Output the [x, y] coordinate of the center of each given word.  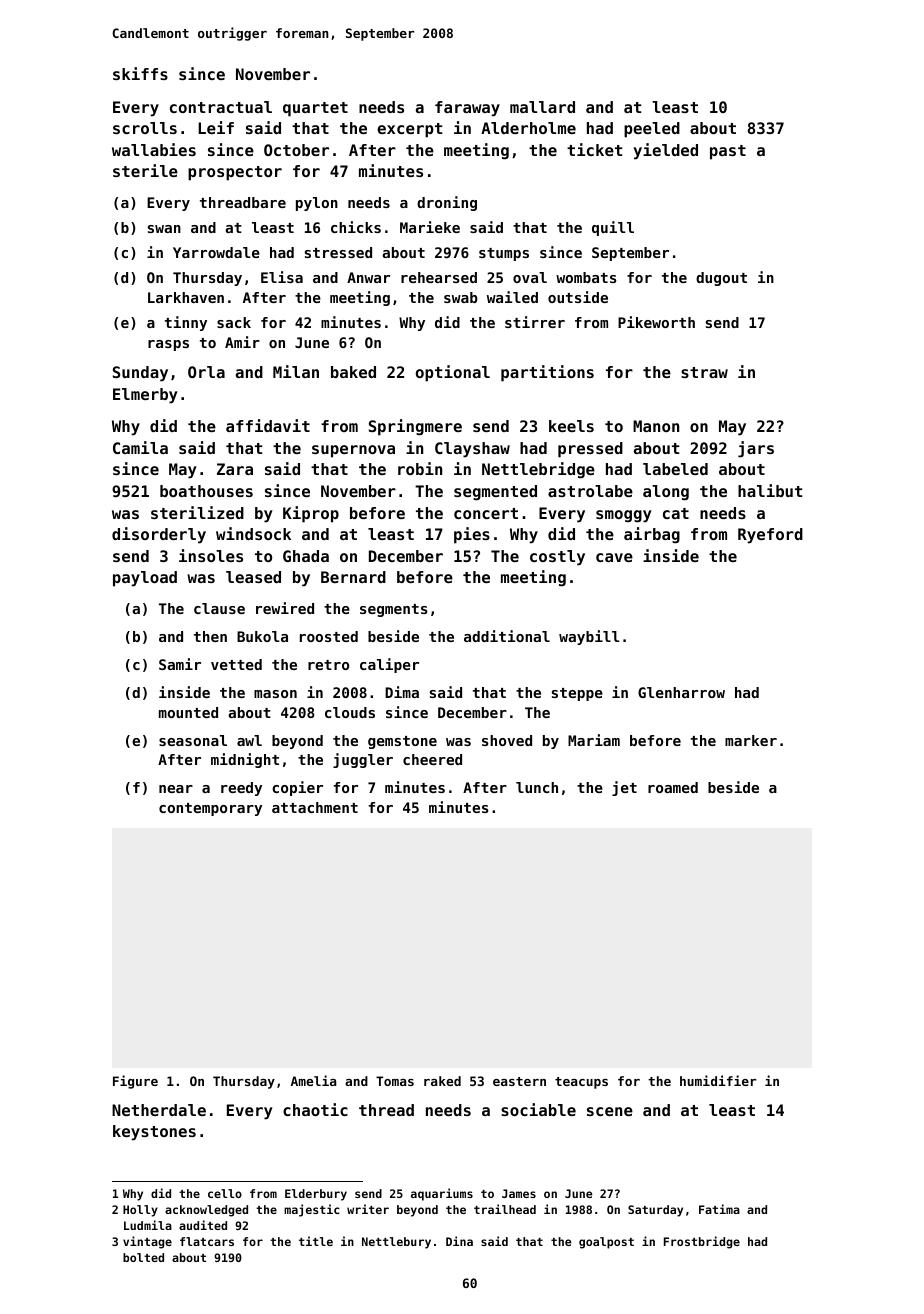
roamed [673, 787]
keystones [154, 1133]
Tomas [395, 1081]
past [728, 152]
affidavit [268, 425]
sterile [145, 170]
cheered [432, 759]
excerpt [410, 130]
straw [704, 372]
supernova [353, 451]
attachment [315, 807]
